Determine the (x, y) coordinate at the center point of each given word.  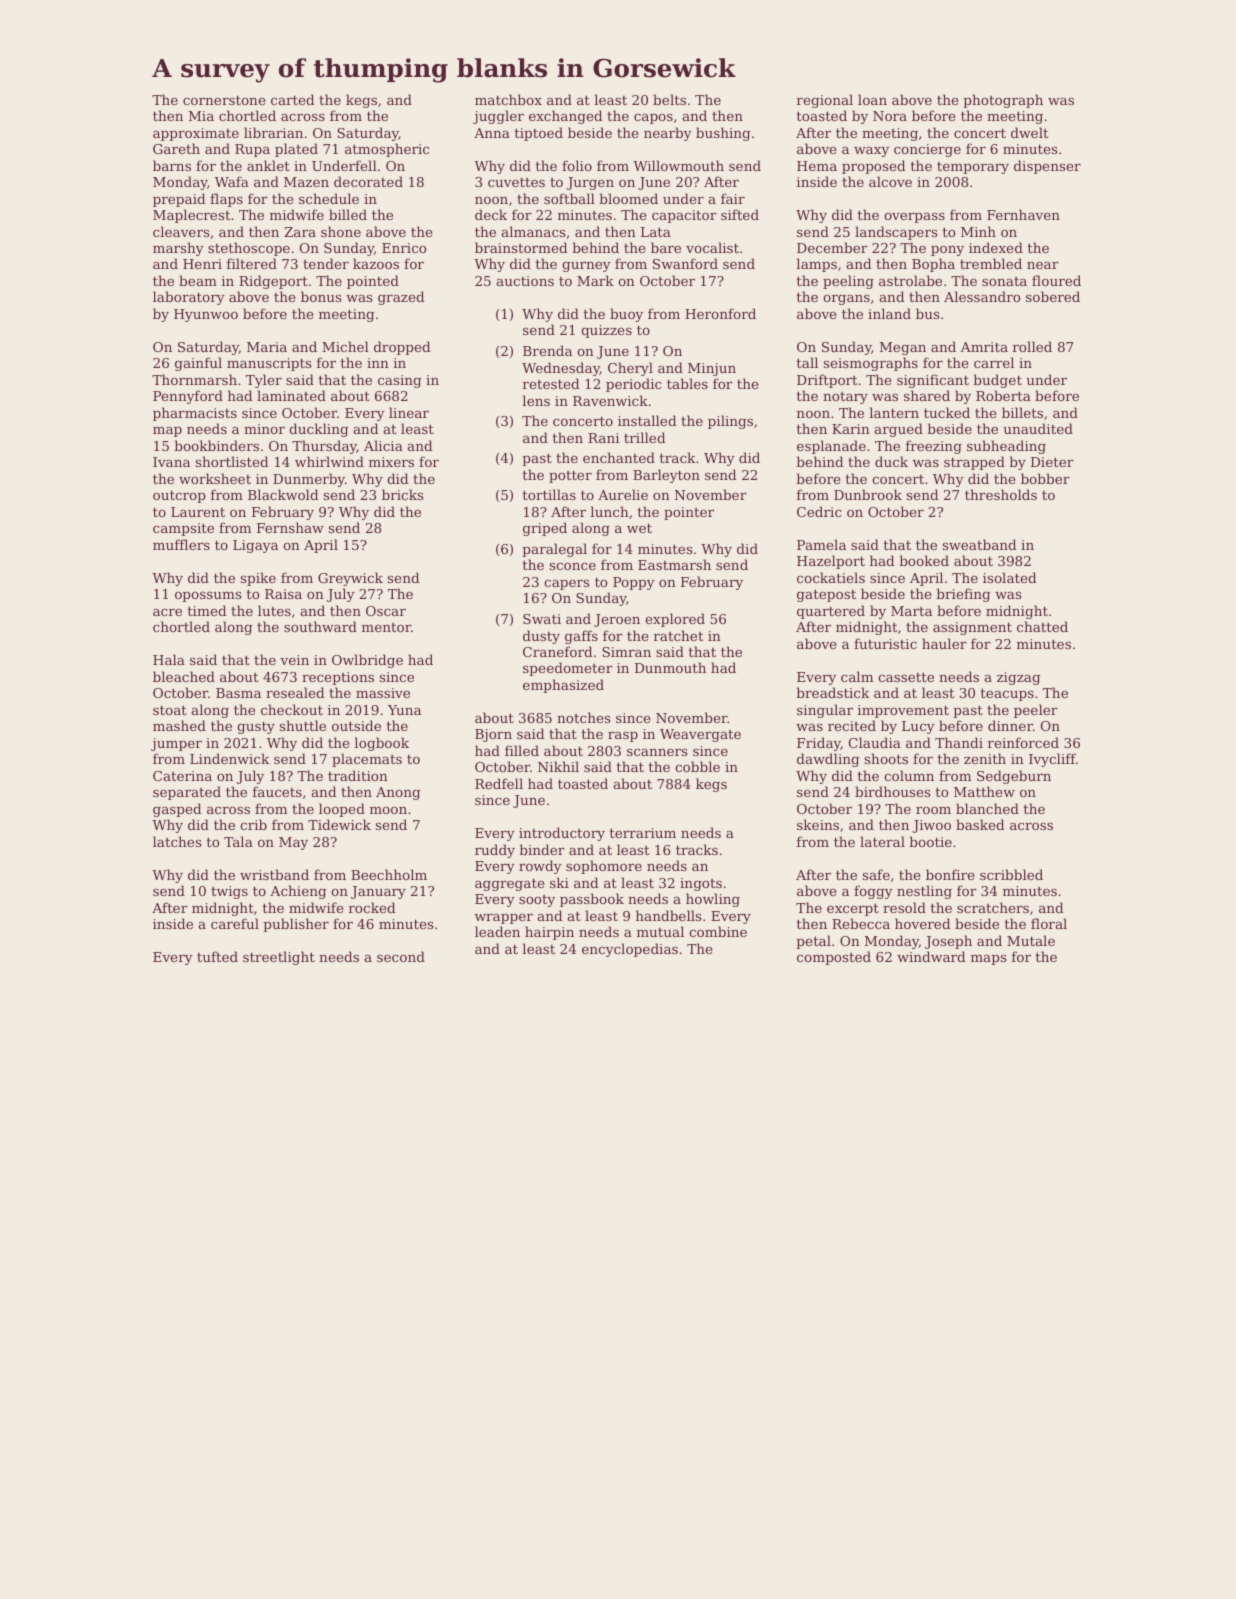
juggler (498, 117)
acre (167, 612)
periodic (634, 385)
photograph (1003, 101)
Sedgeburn (1014, 777)
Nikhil (558, 766)
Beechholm (389, 874)
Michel (345, 346)
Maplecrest (191, 216)
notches (583, 717)
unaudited (1038, 428)
